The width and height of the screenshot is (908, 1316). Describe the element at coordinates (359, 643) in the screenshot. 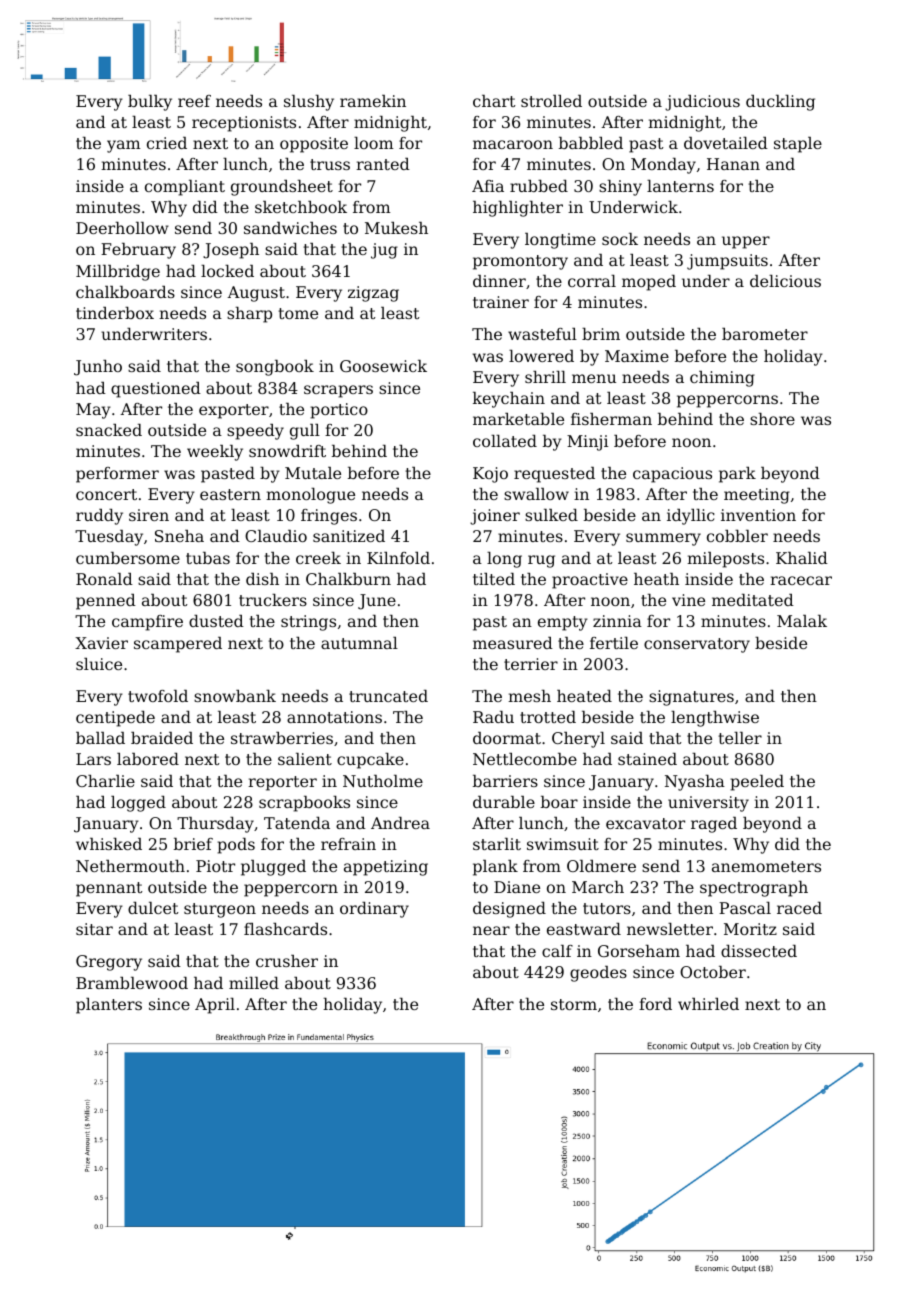

I see `autumnal` at that location.
